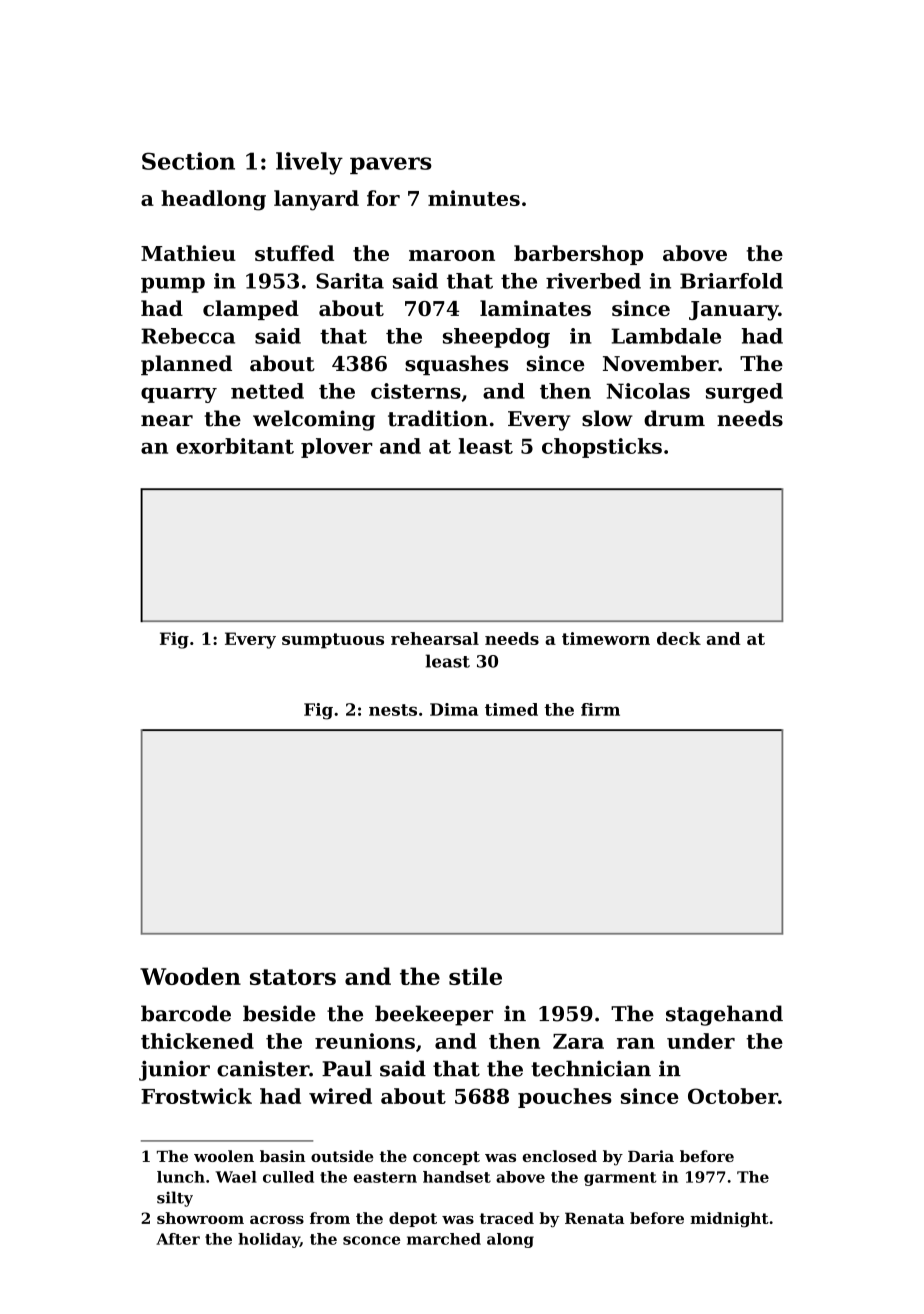 Image resolution: width=924 pixels, height=1314 pixels. What do you see at coordinates (294, 253) in the document?
I see `stuffed` at bounding box center [294, 253].
